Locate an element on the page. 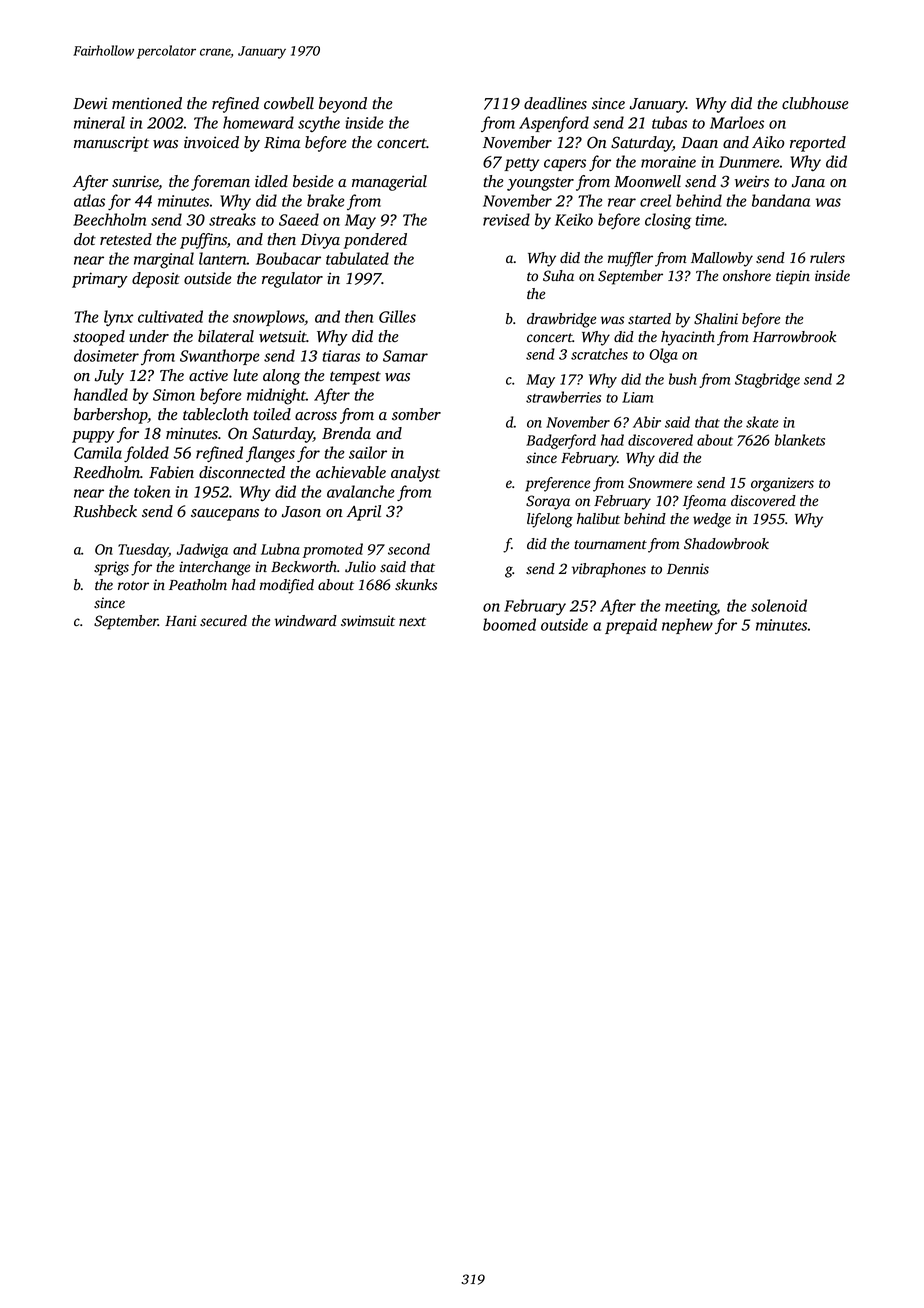 The image size is (924, 1308). skate is located at coordinates (762, 422).
